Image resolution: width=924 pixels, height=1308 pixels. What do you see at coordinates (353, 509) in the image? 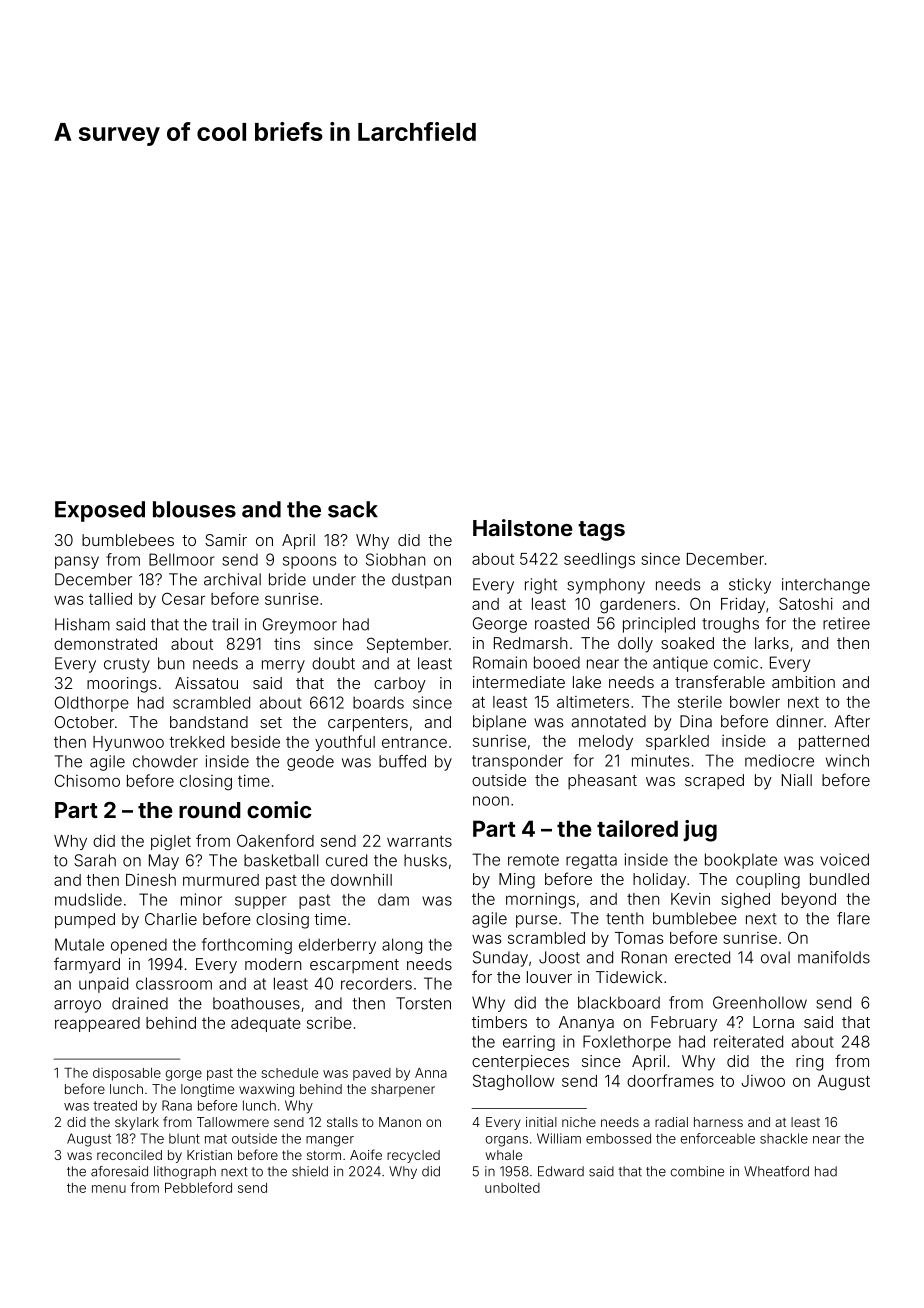
I see `sack` at bounding box center [353, 509].
